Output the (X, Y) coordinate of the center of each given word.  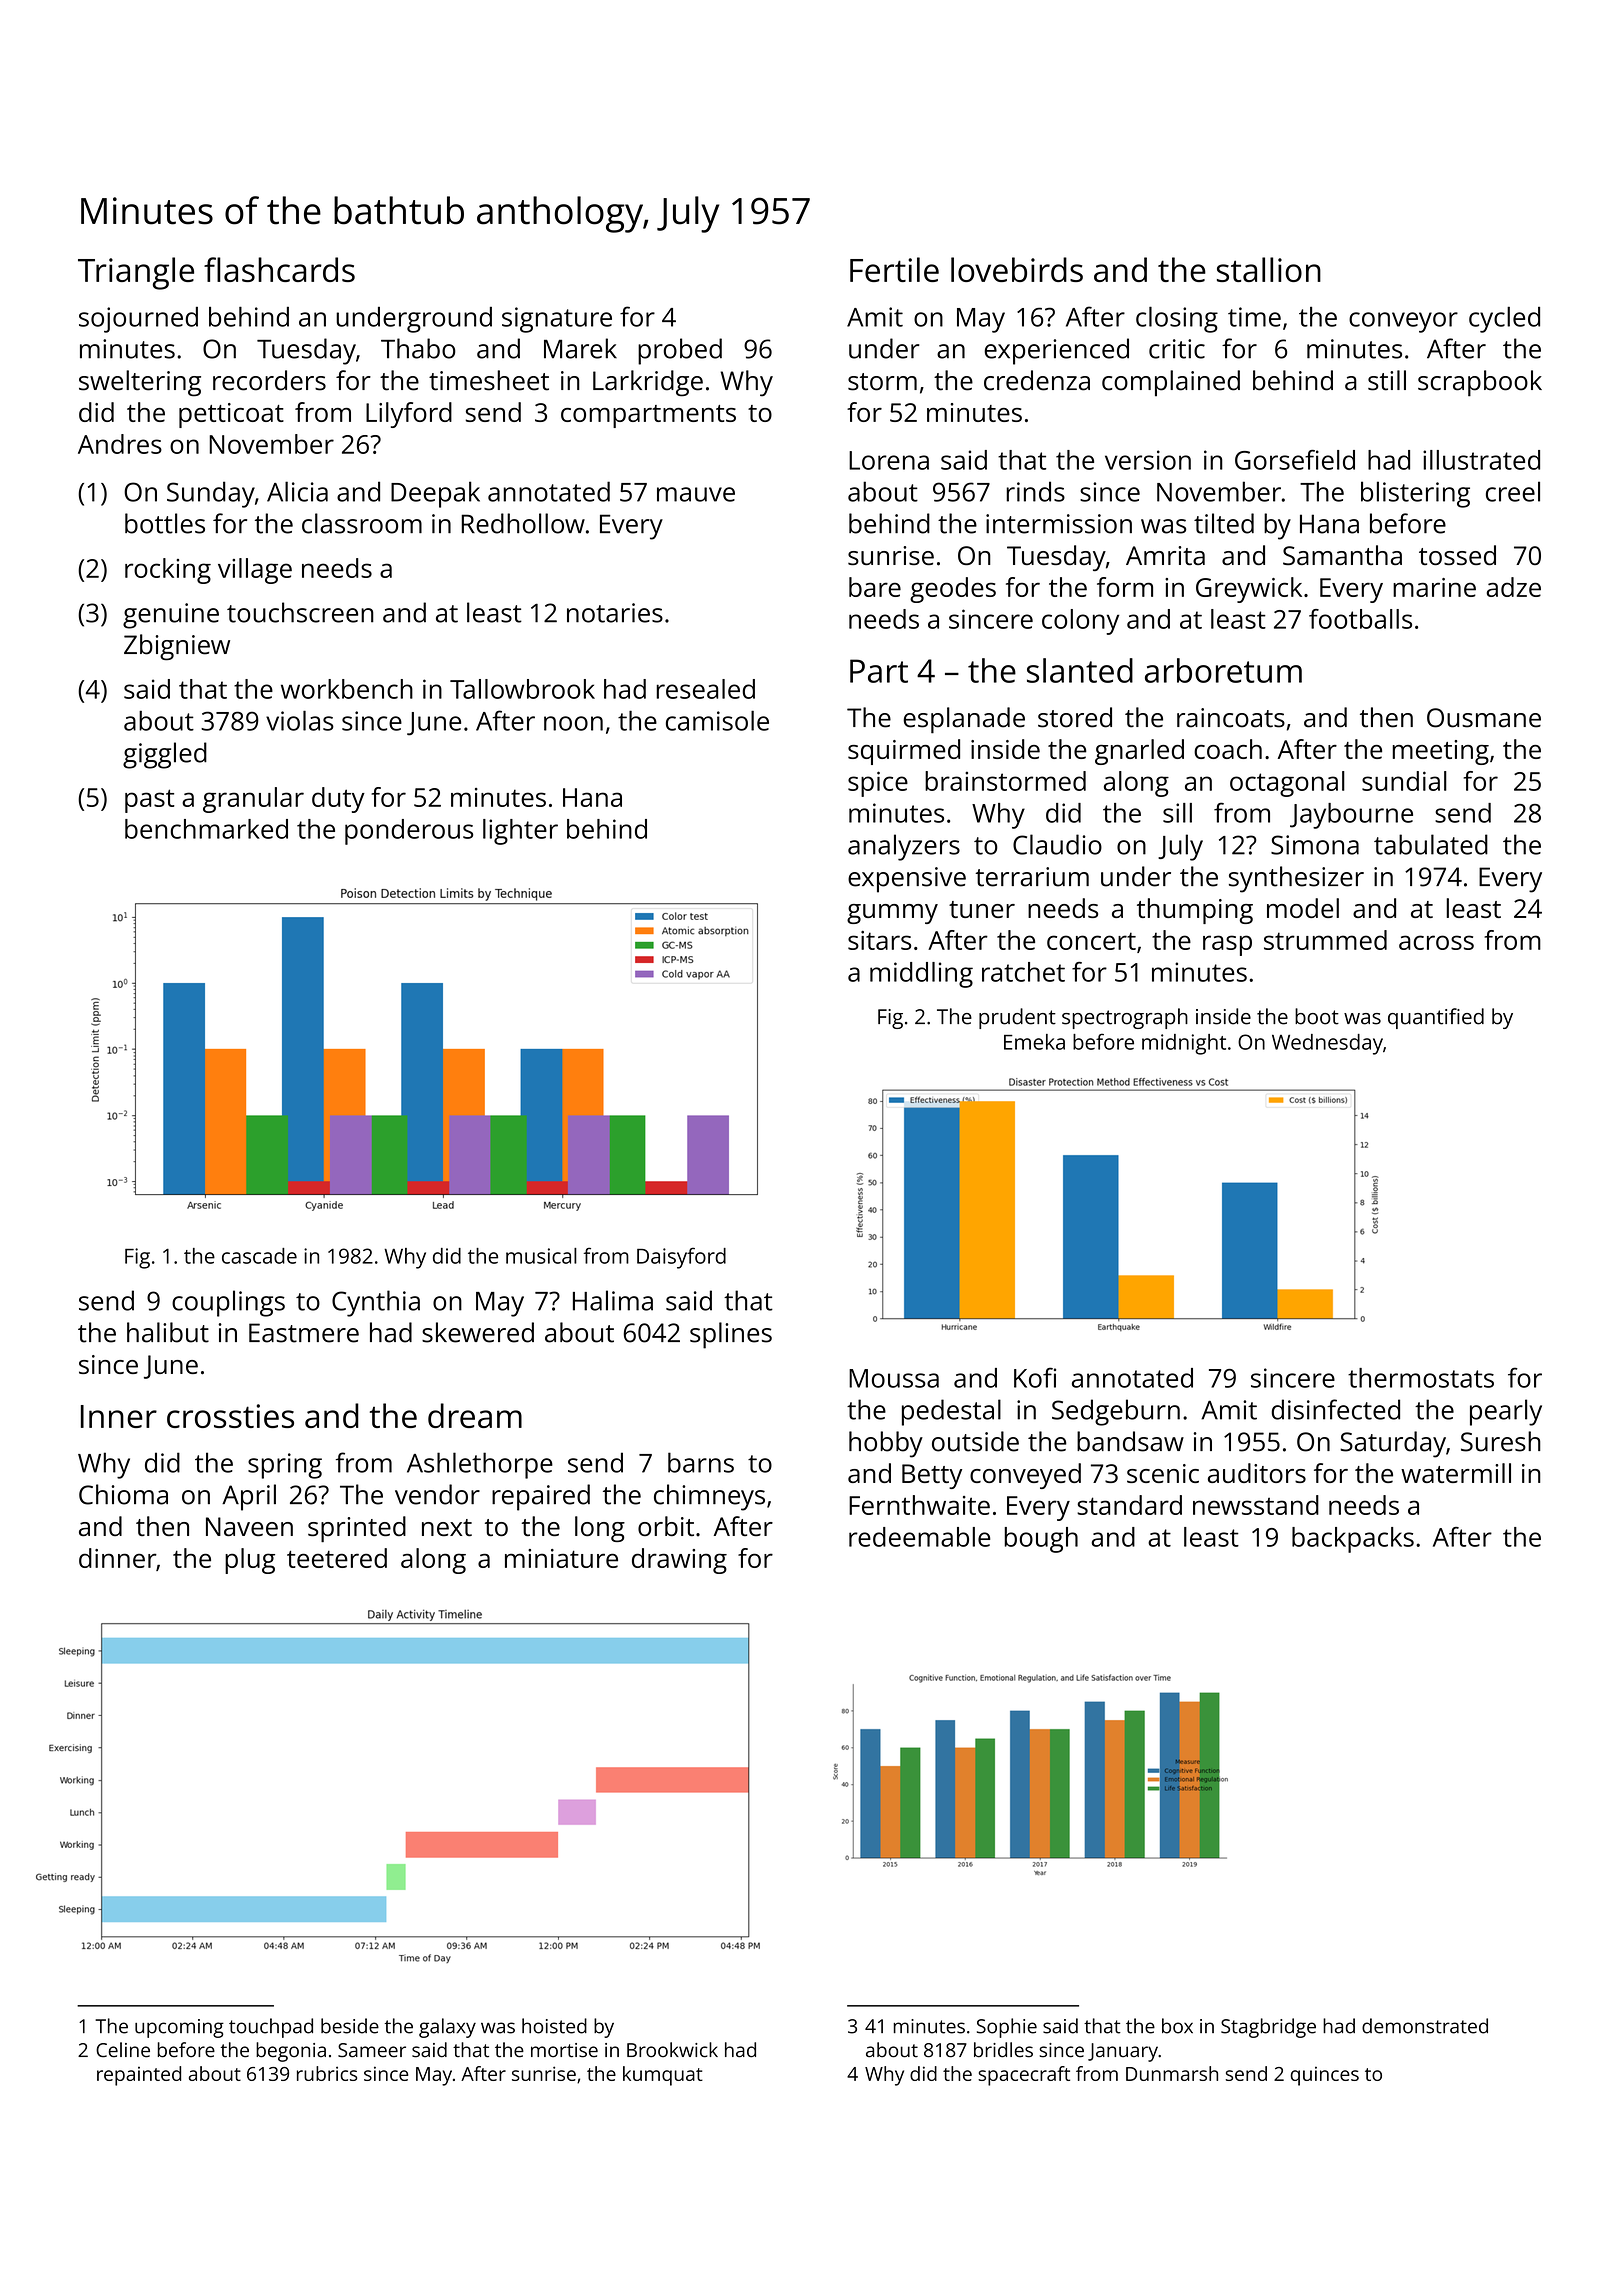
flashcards (279, 269)
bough (1041, 1540)
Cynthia (376, 1303)
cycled (1504, 320)
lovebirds (1017, 269)
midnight (1184, 1044)
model (1303, 908)
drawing (679, 1561)
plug (250, 1561)
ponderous (409, 832)
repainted (139, 2076)
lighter (520, 832)
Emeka (1034, 1042)
